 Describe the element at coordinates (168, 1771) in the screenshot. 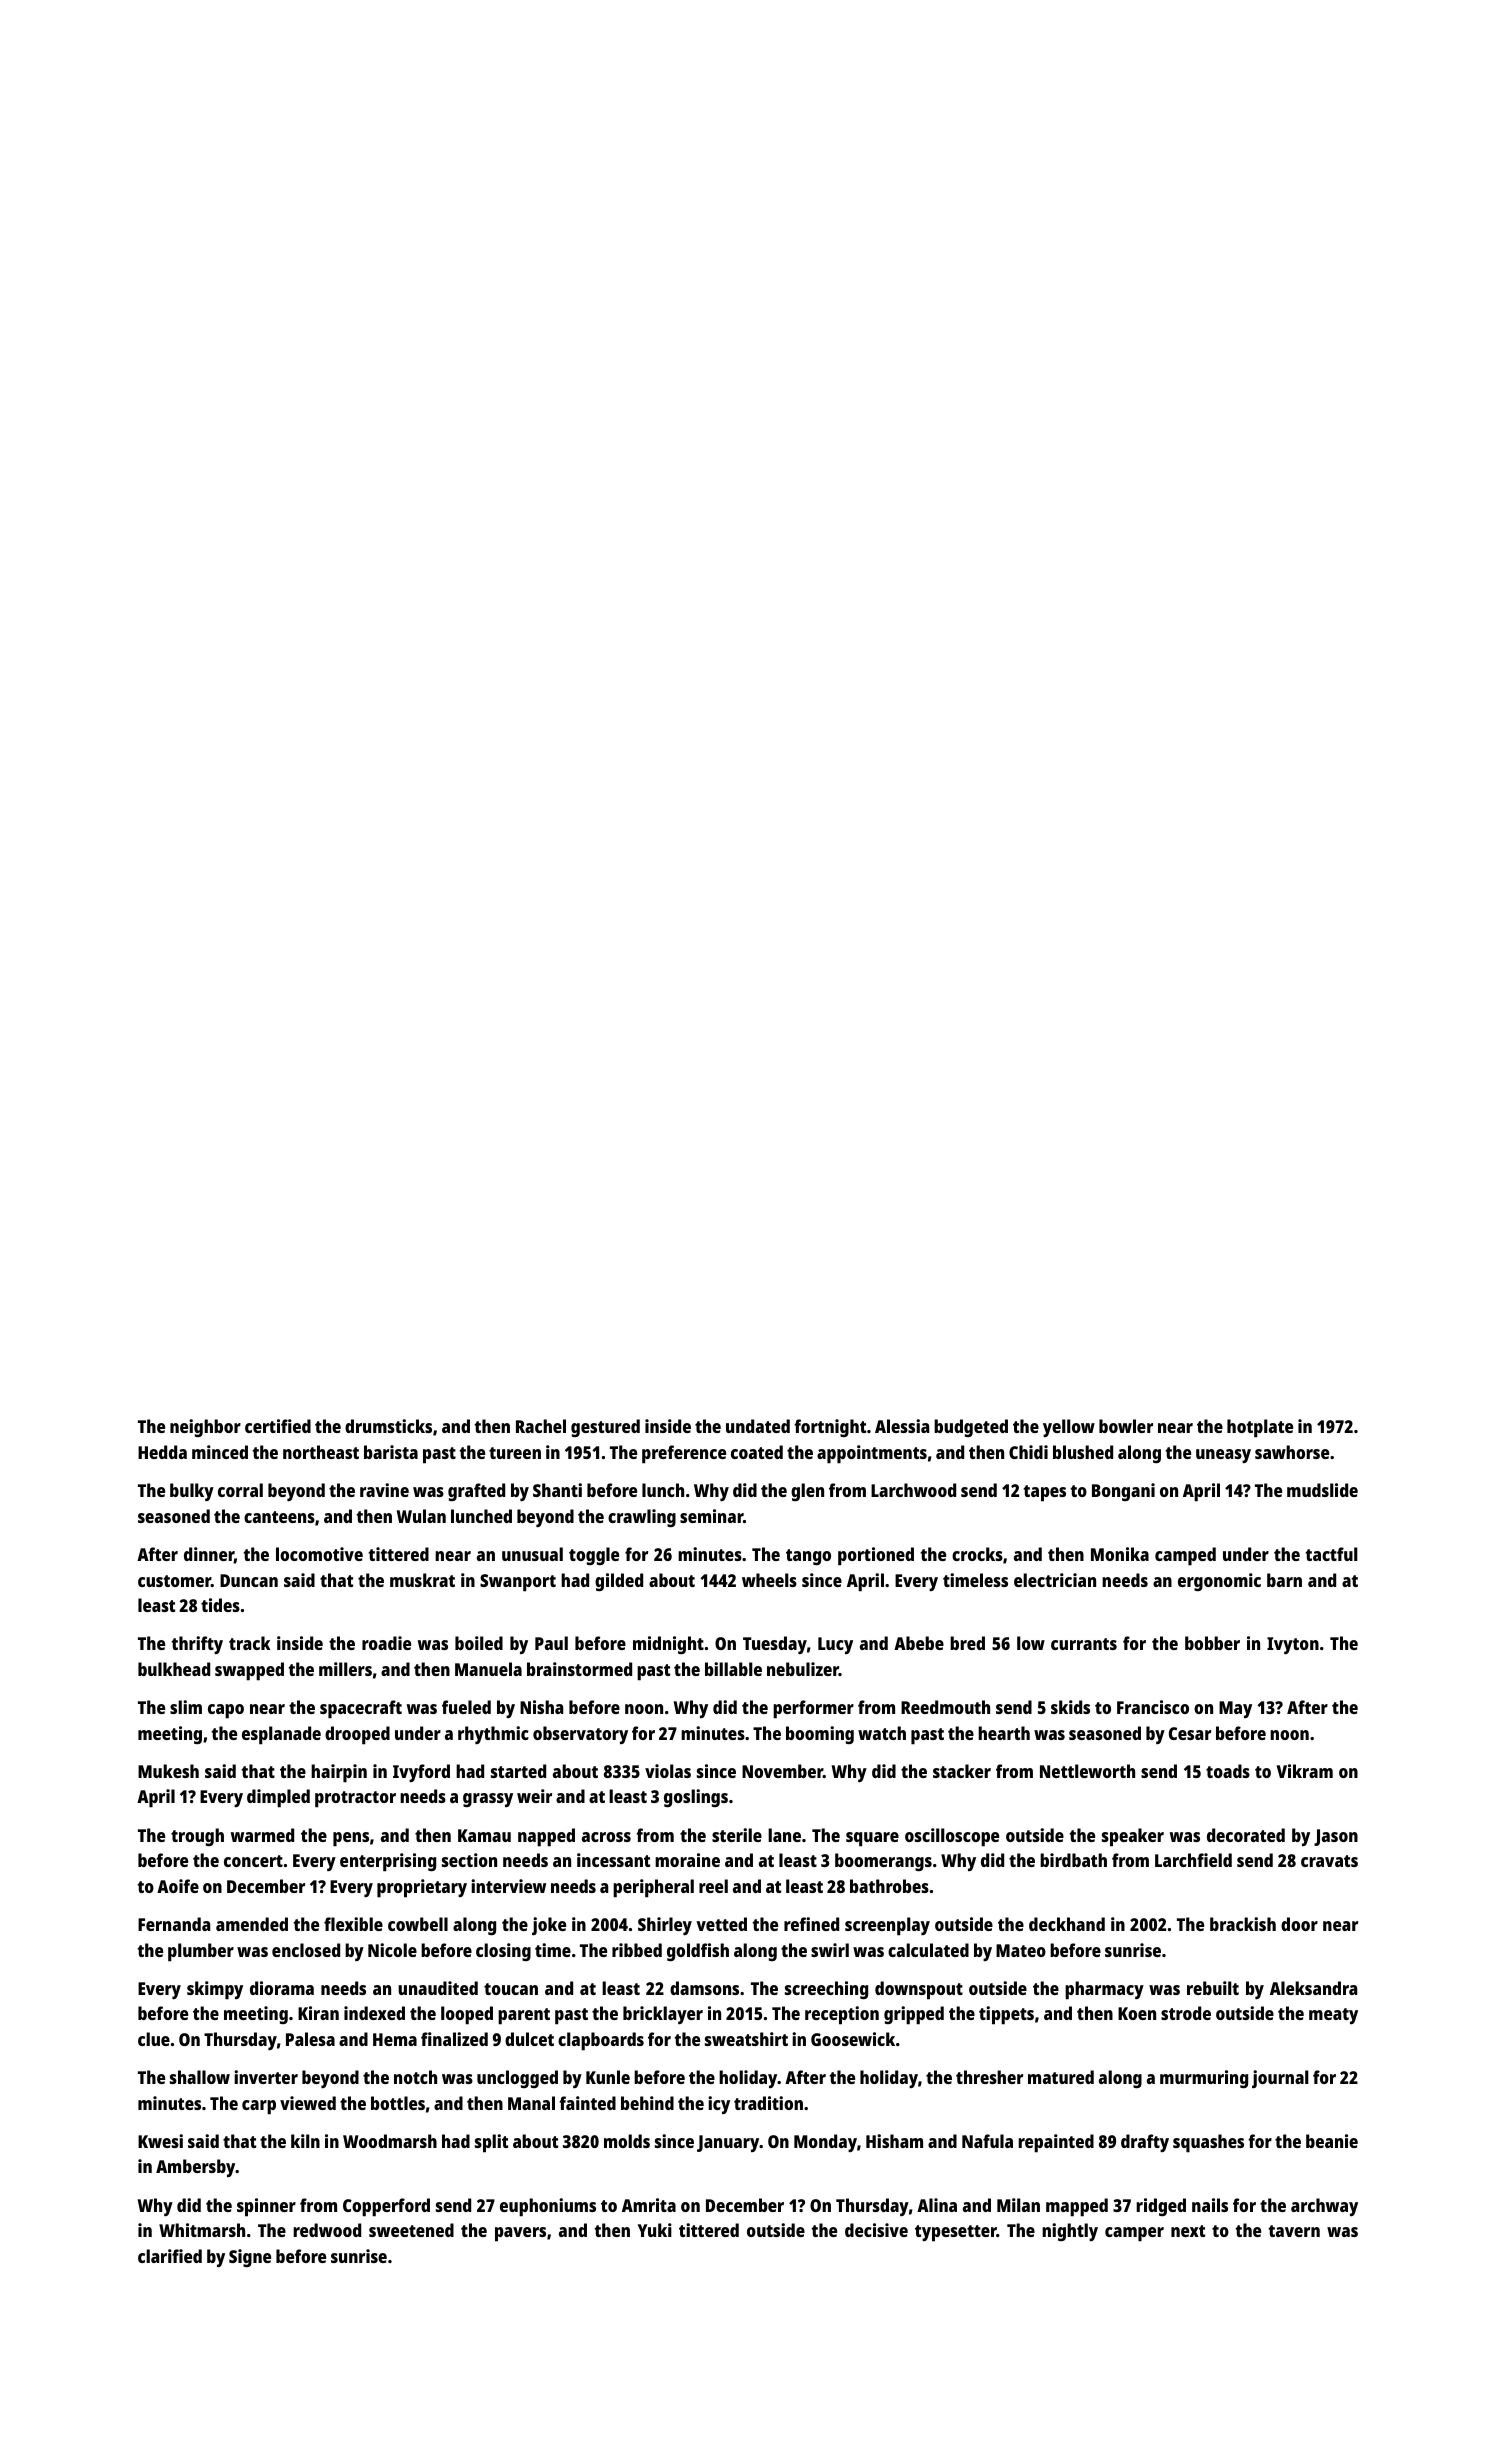

I see `Mukesh` at that location.
